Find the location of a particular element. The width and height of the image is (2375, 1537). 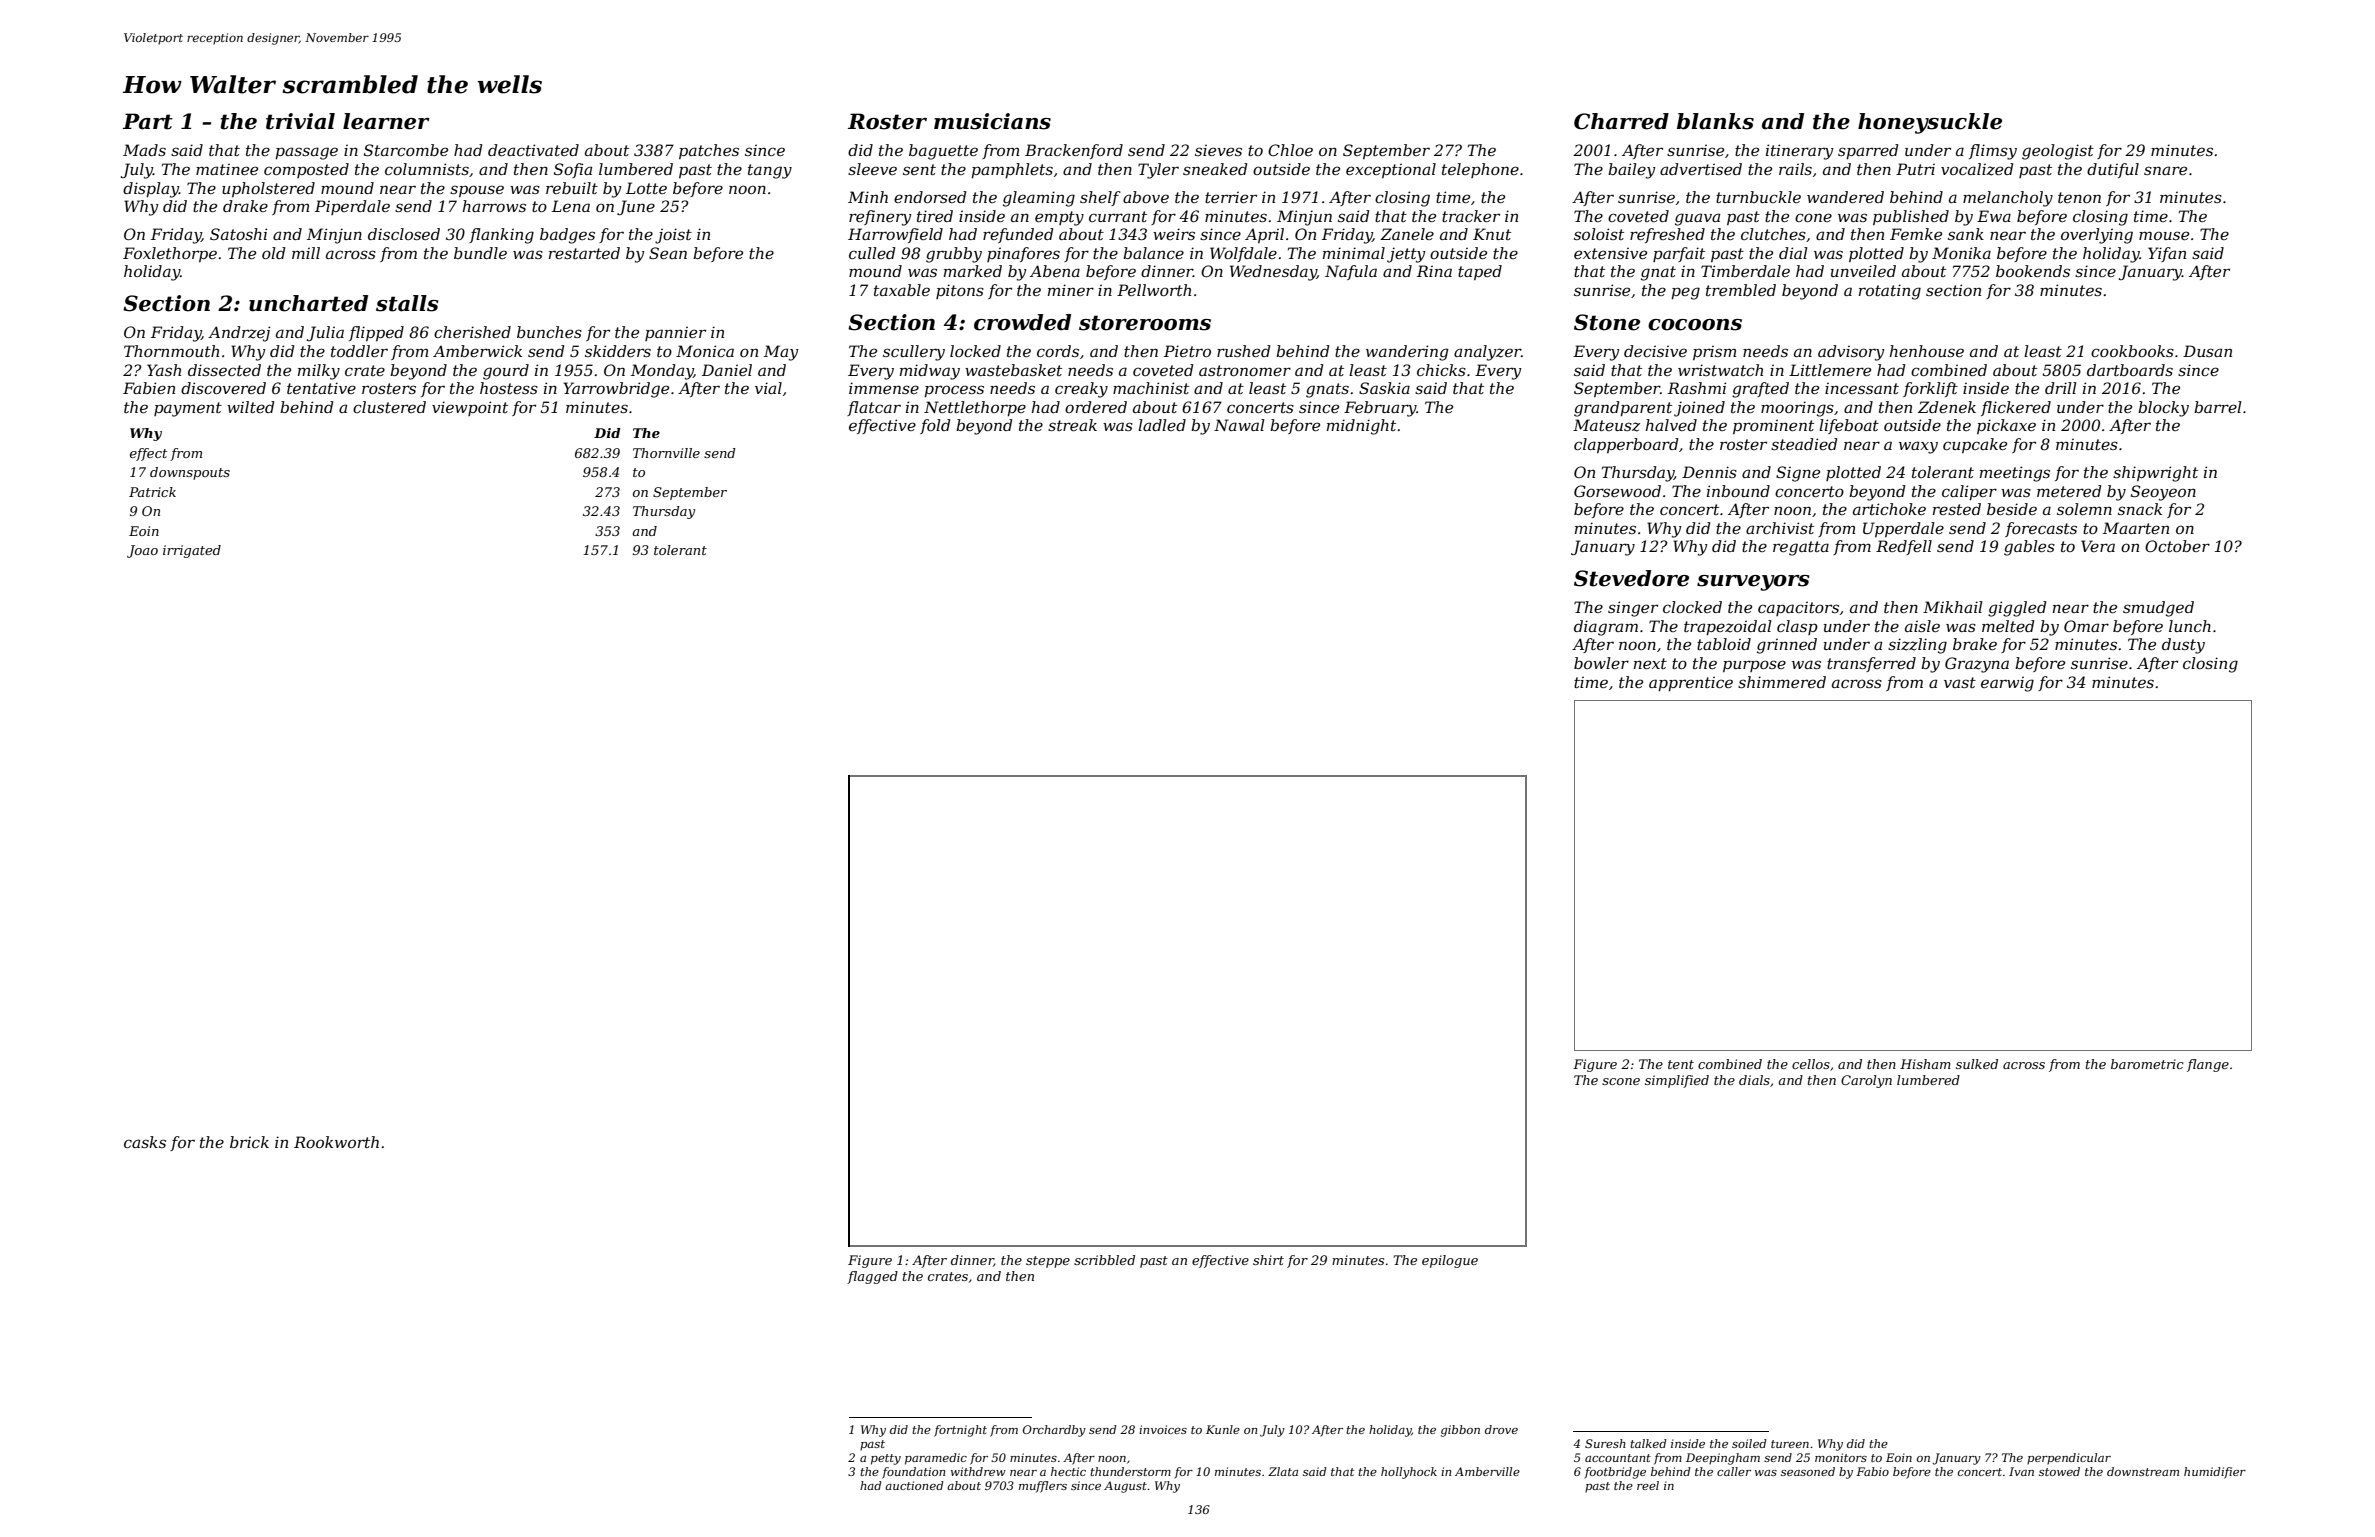

Rookworth is located at coordinates (336, 1142).
